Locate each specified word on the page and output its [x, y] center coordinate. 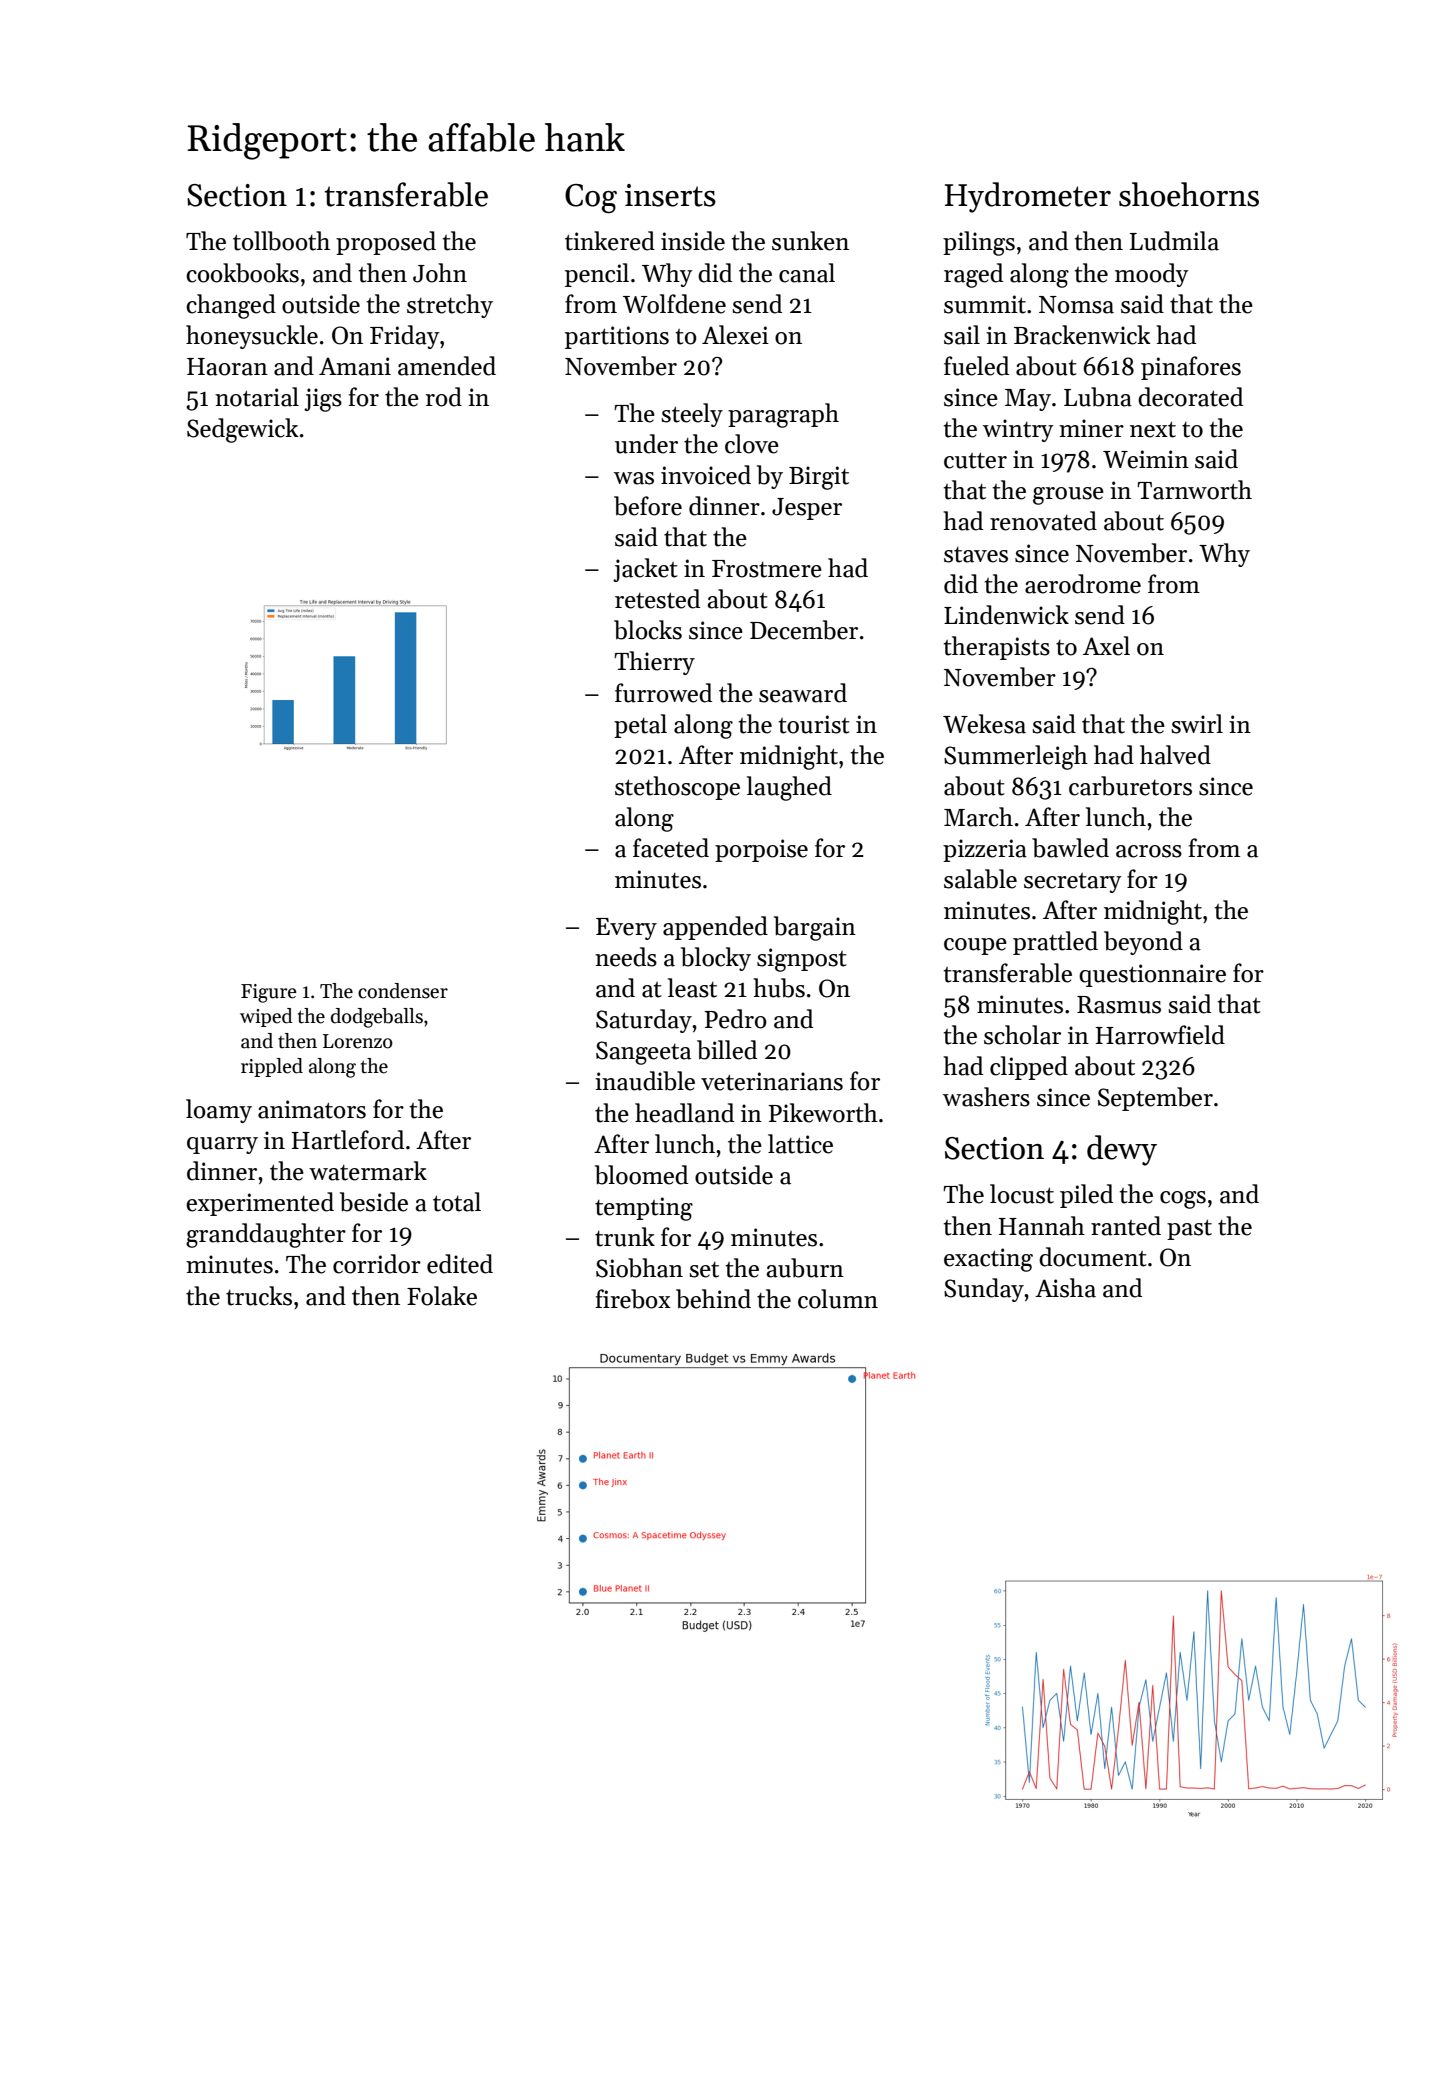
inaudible [645, 1081]
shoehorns [1189, 194]
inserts [670, 195]
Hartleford [348, 1140]
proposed [386, 243]
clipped [1029, 1068]
